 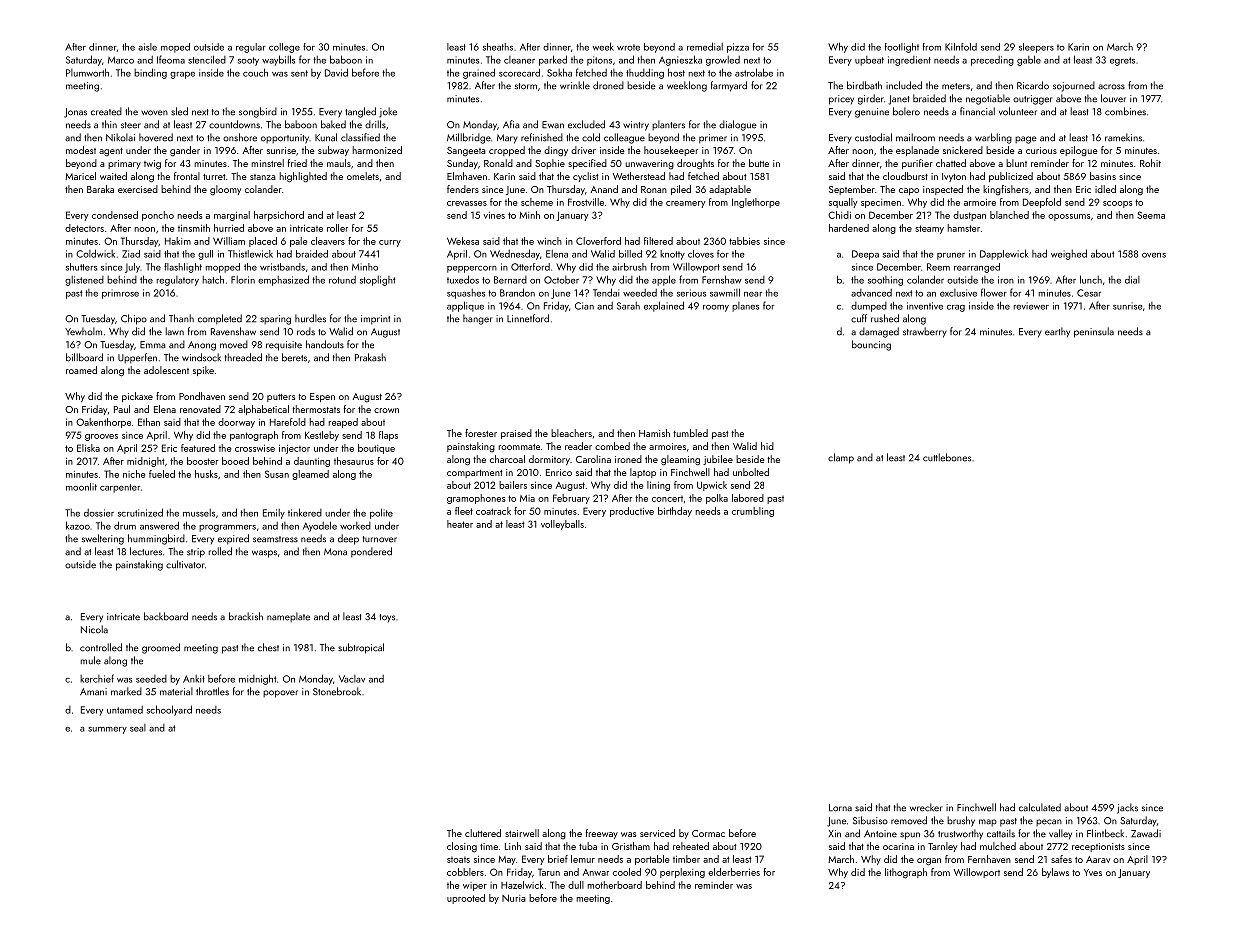 What do you see at coordinates (1122, 61) in the document?
I see `egrets` at bounding box center [1122, 61].
